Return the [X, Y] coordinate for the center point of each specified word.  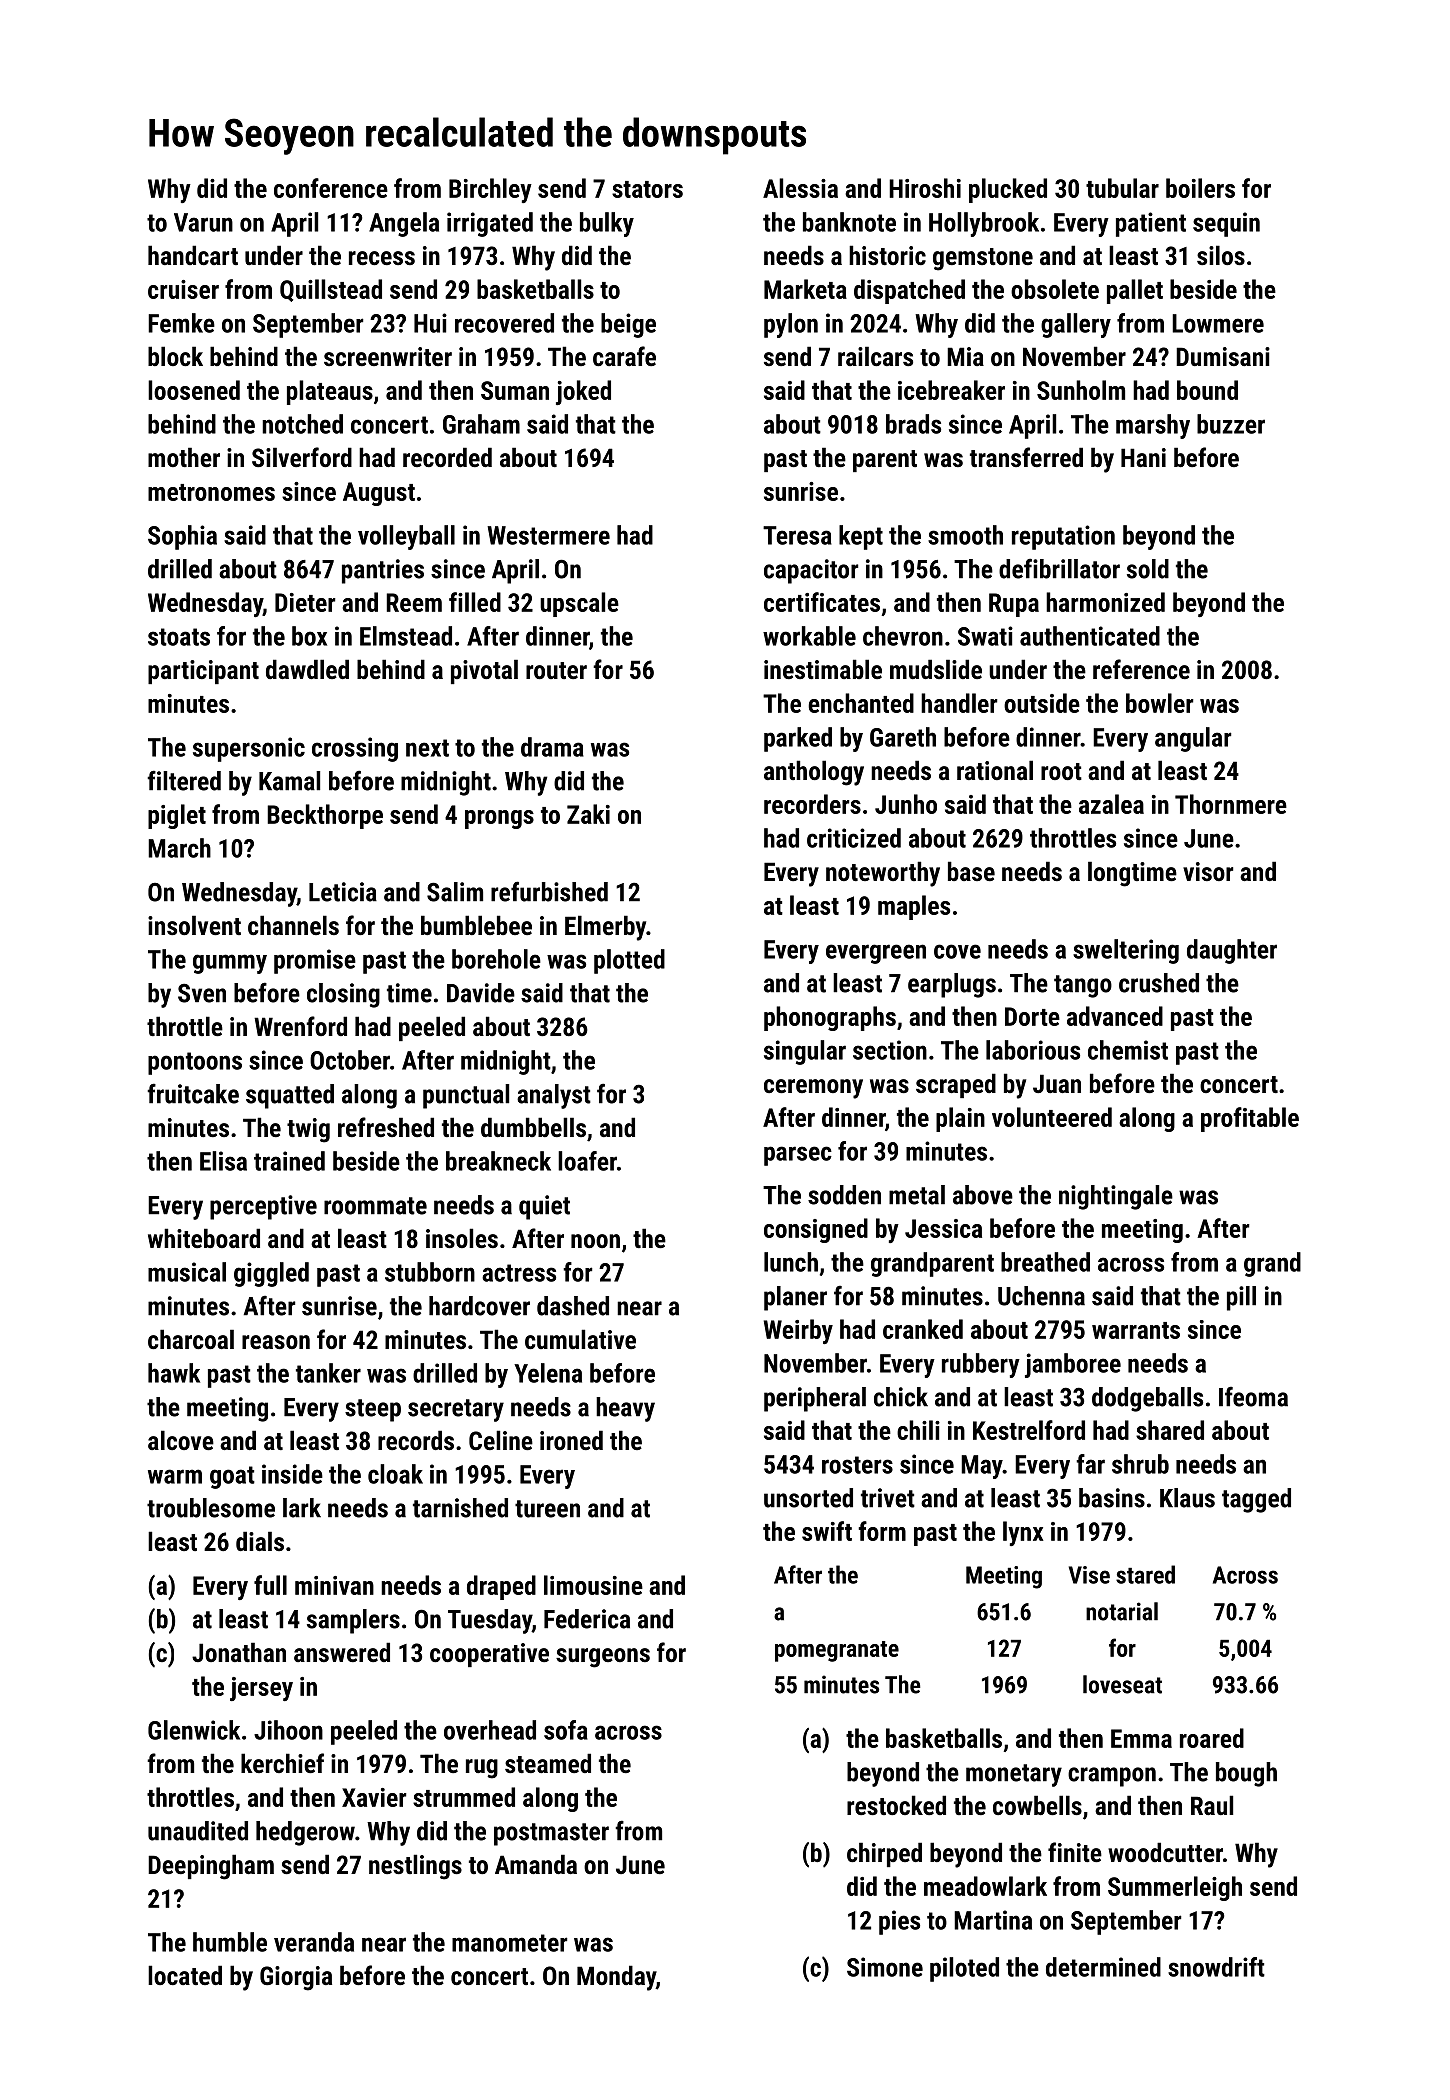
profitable [1250, 1119]
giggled [271, 1274]
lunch [791, 1262]
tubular [1122, 188]
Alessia [800, 188]
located [185, 1975]
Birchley [490, 190]
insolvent [194, 925]
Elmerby [605, 928]
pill [1241, 1298]
